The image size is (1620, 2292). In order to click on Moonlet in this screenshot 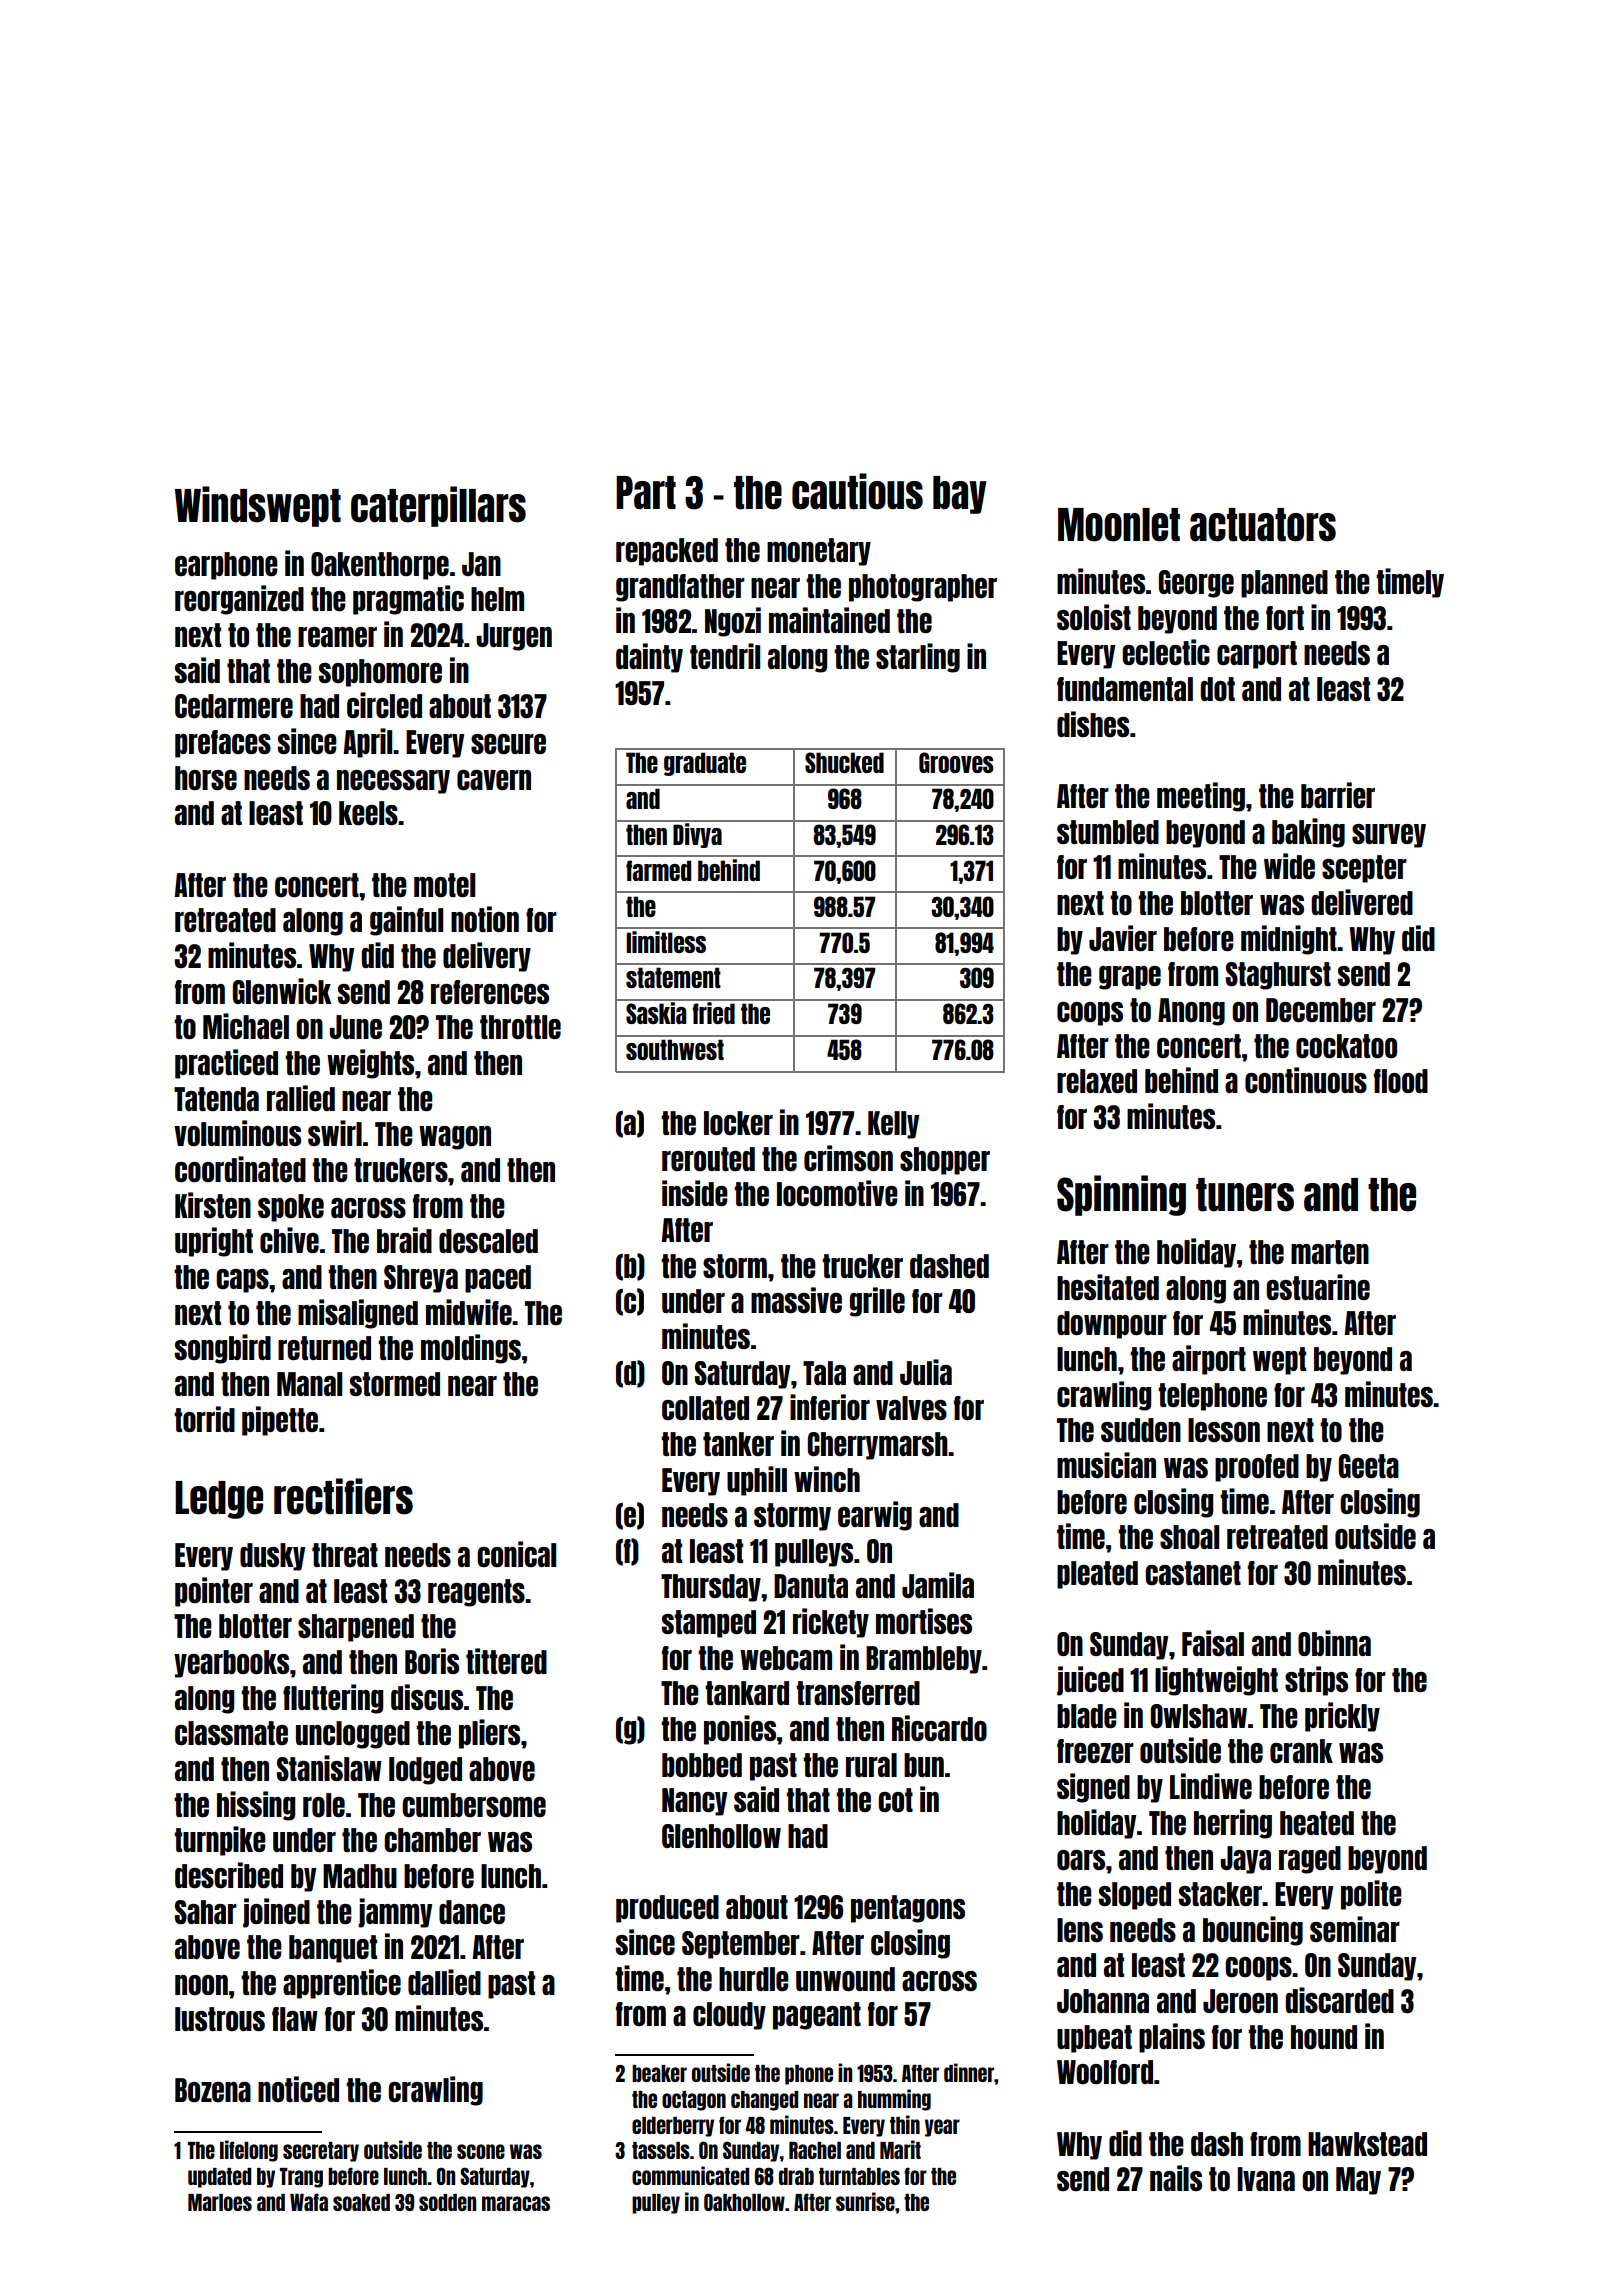, I will do `click(1119, 525)`.
